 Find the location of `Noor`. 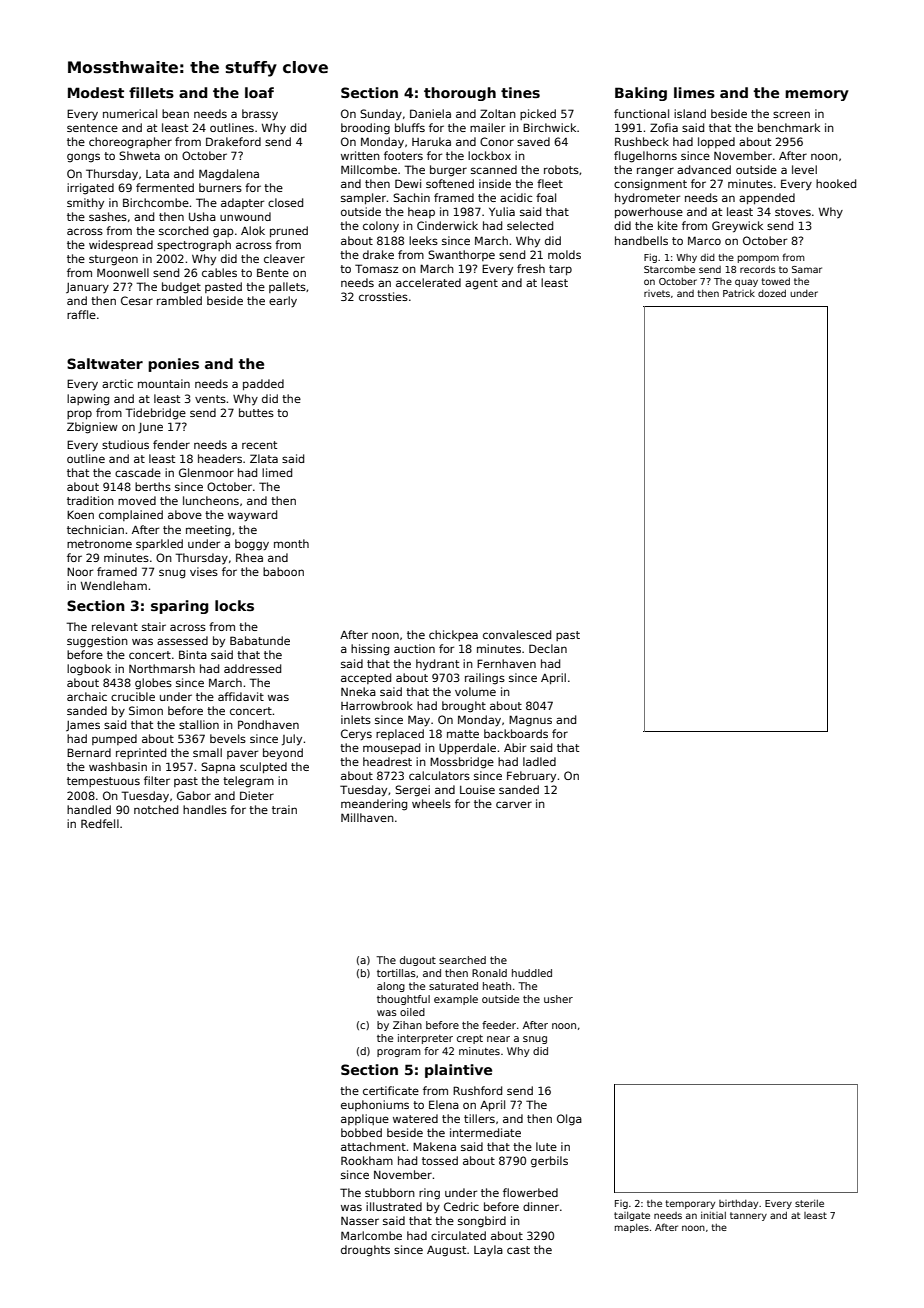

Noor is located at coordinates (80, 571).
